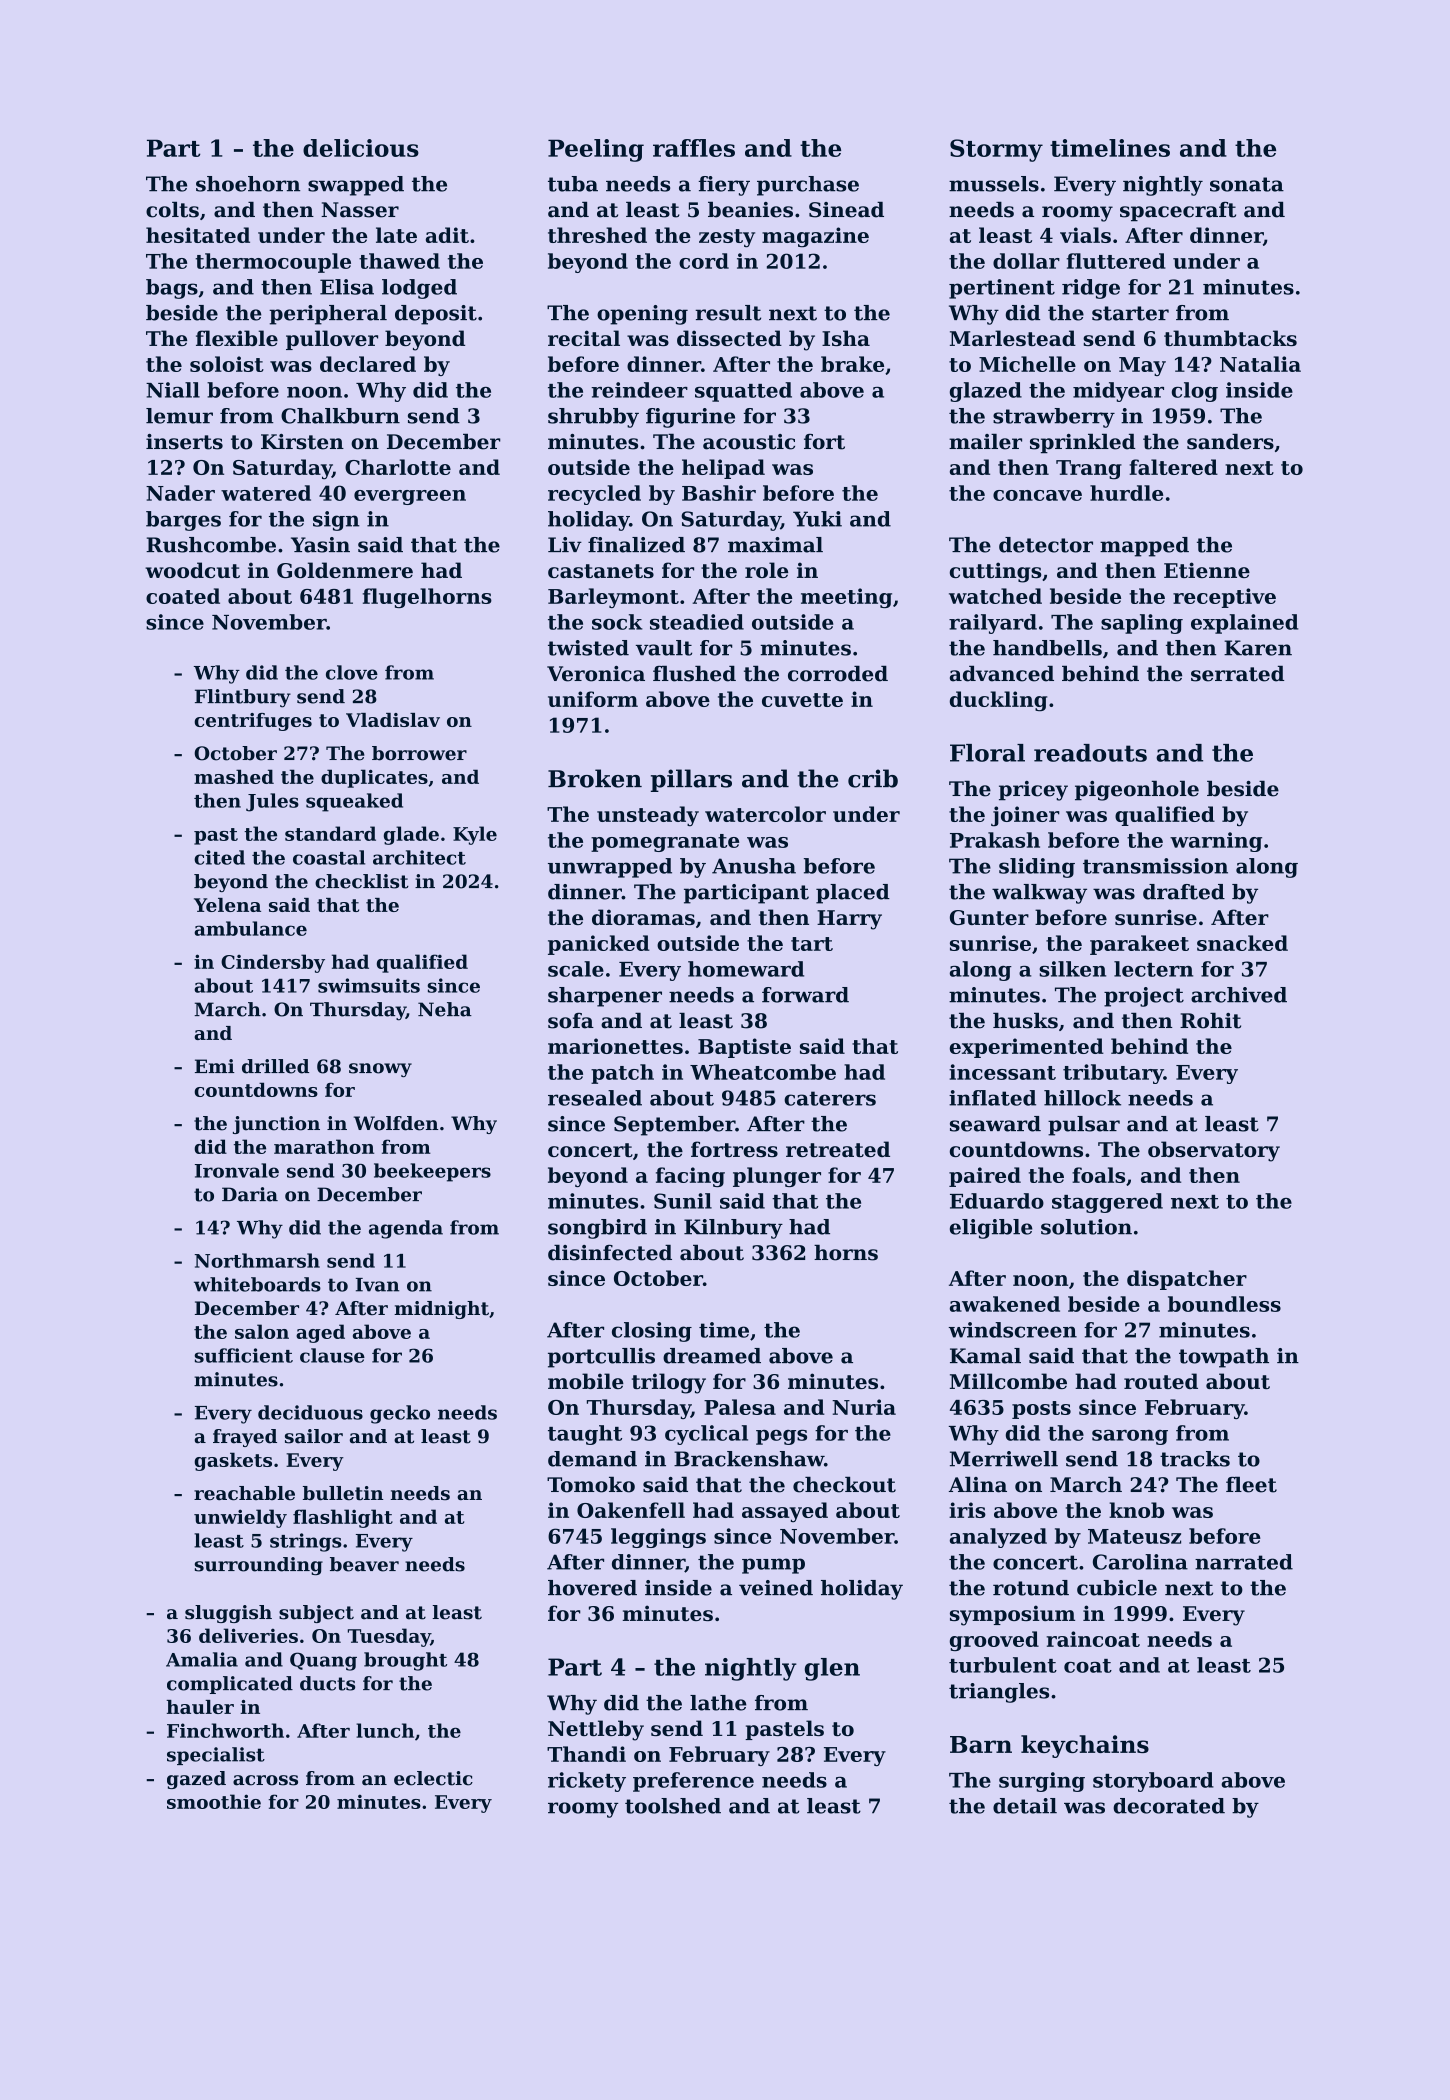 The height and width of the page is (2100, 1450). I want to click on toolshed, so click(673, 1806).
